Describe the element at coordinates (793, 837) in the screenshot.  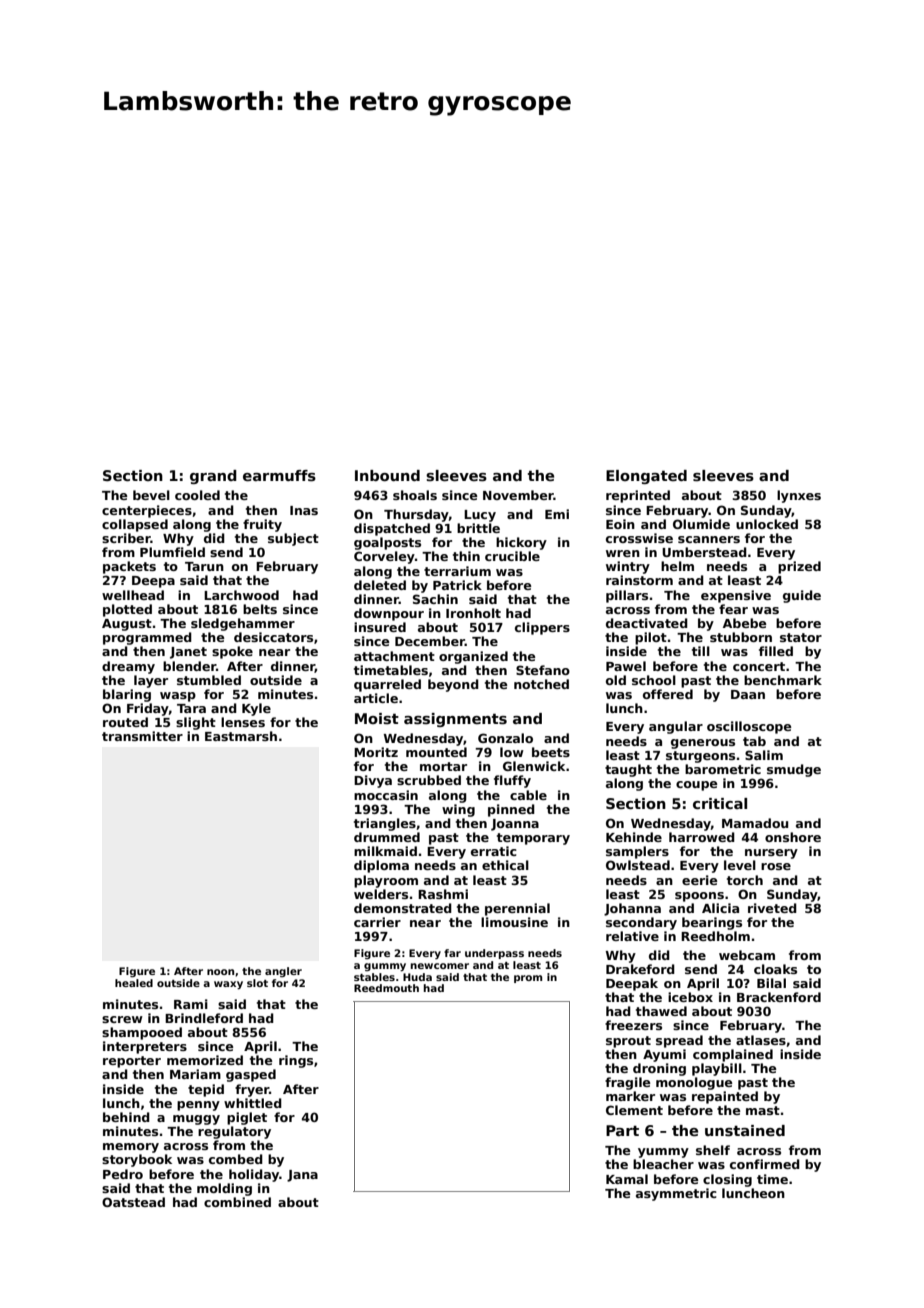
I see `onshore` at that location.
